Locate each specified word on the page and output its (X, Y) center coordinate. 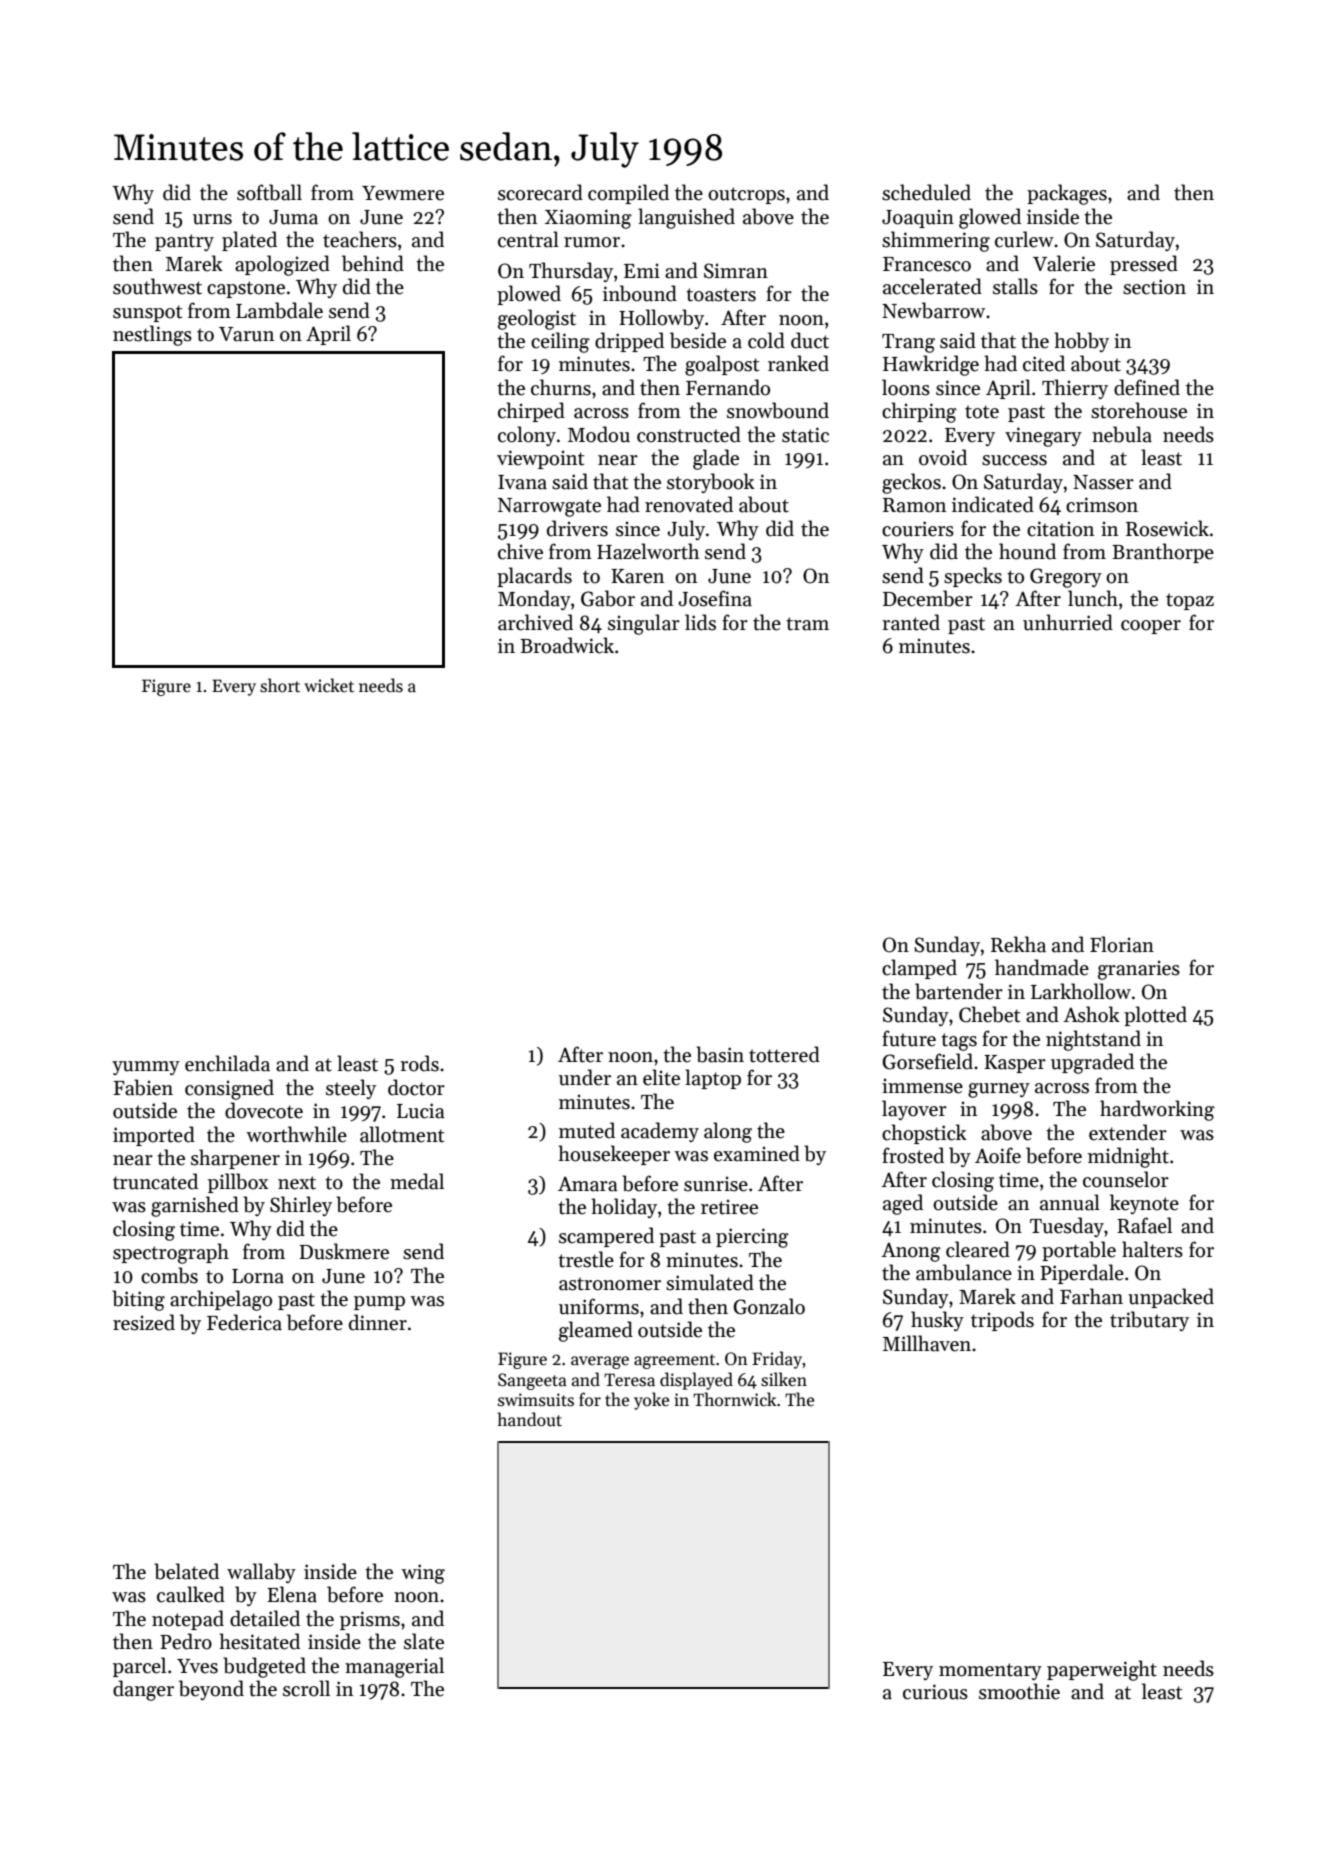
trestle (586, 1259)
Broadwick (567, 645)
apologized (282, 265)
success (1014, 460)
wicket (329, 685)
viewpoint (540, 459)
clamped (919, 969)
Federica (244, 1322)
